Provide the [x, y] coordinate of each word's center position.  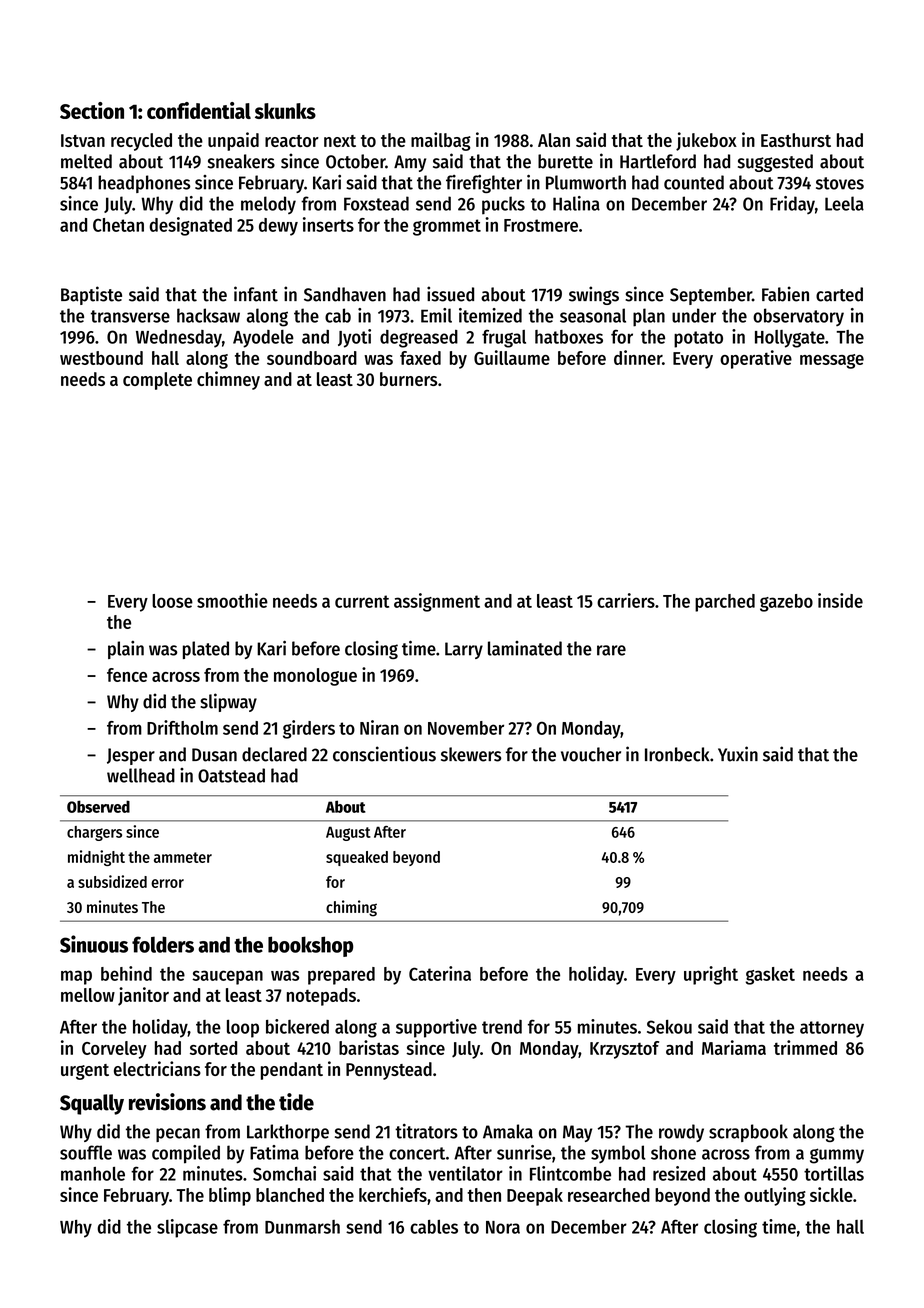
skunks [285, 111]
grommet [447, 227]
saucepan [227, 977]
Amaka [508, 1131]
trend [502, 1027]
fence [127, 675]
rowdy [681, 1133]
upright [711, 975]
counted [694, 182]
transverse [130, 316]
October [355, 161]
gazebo [786, 603]
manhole [93, 1174]
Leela [844, 203]
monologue [315, 677]
